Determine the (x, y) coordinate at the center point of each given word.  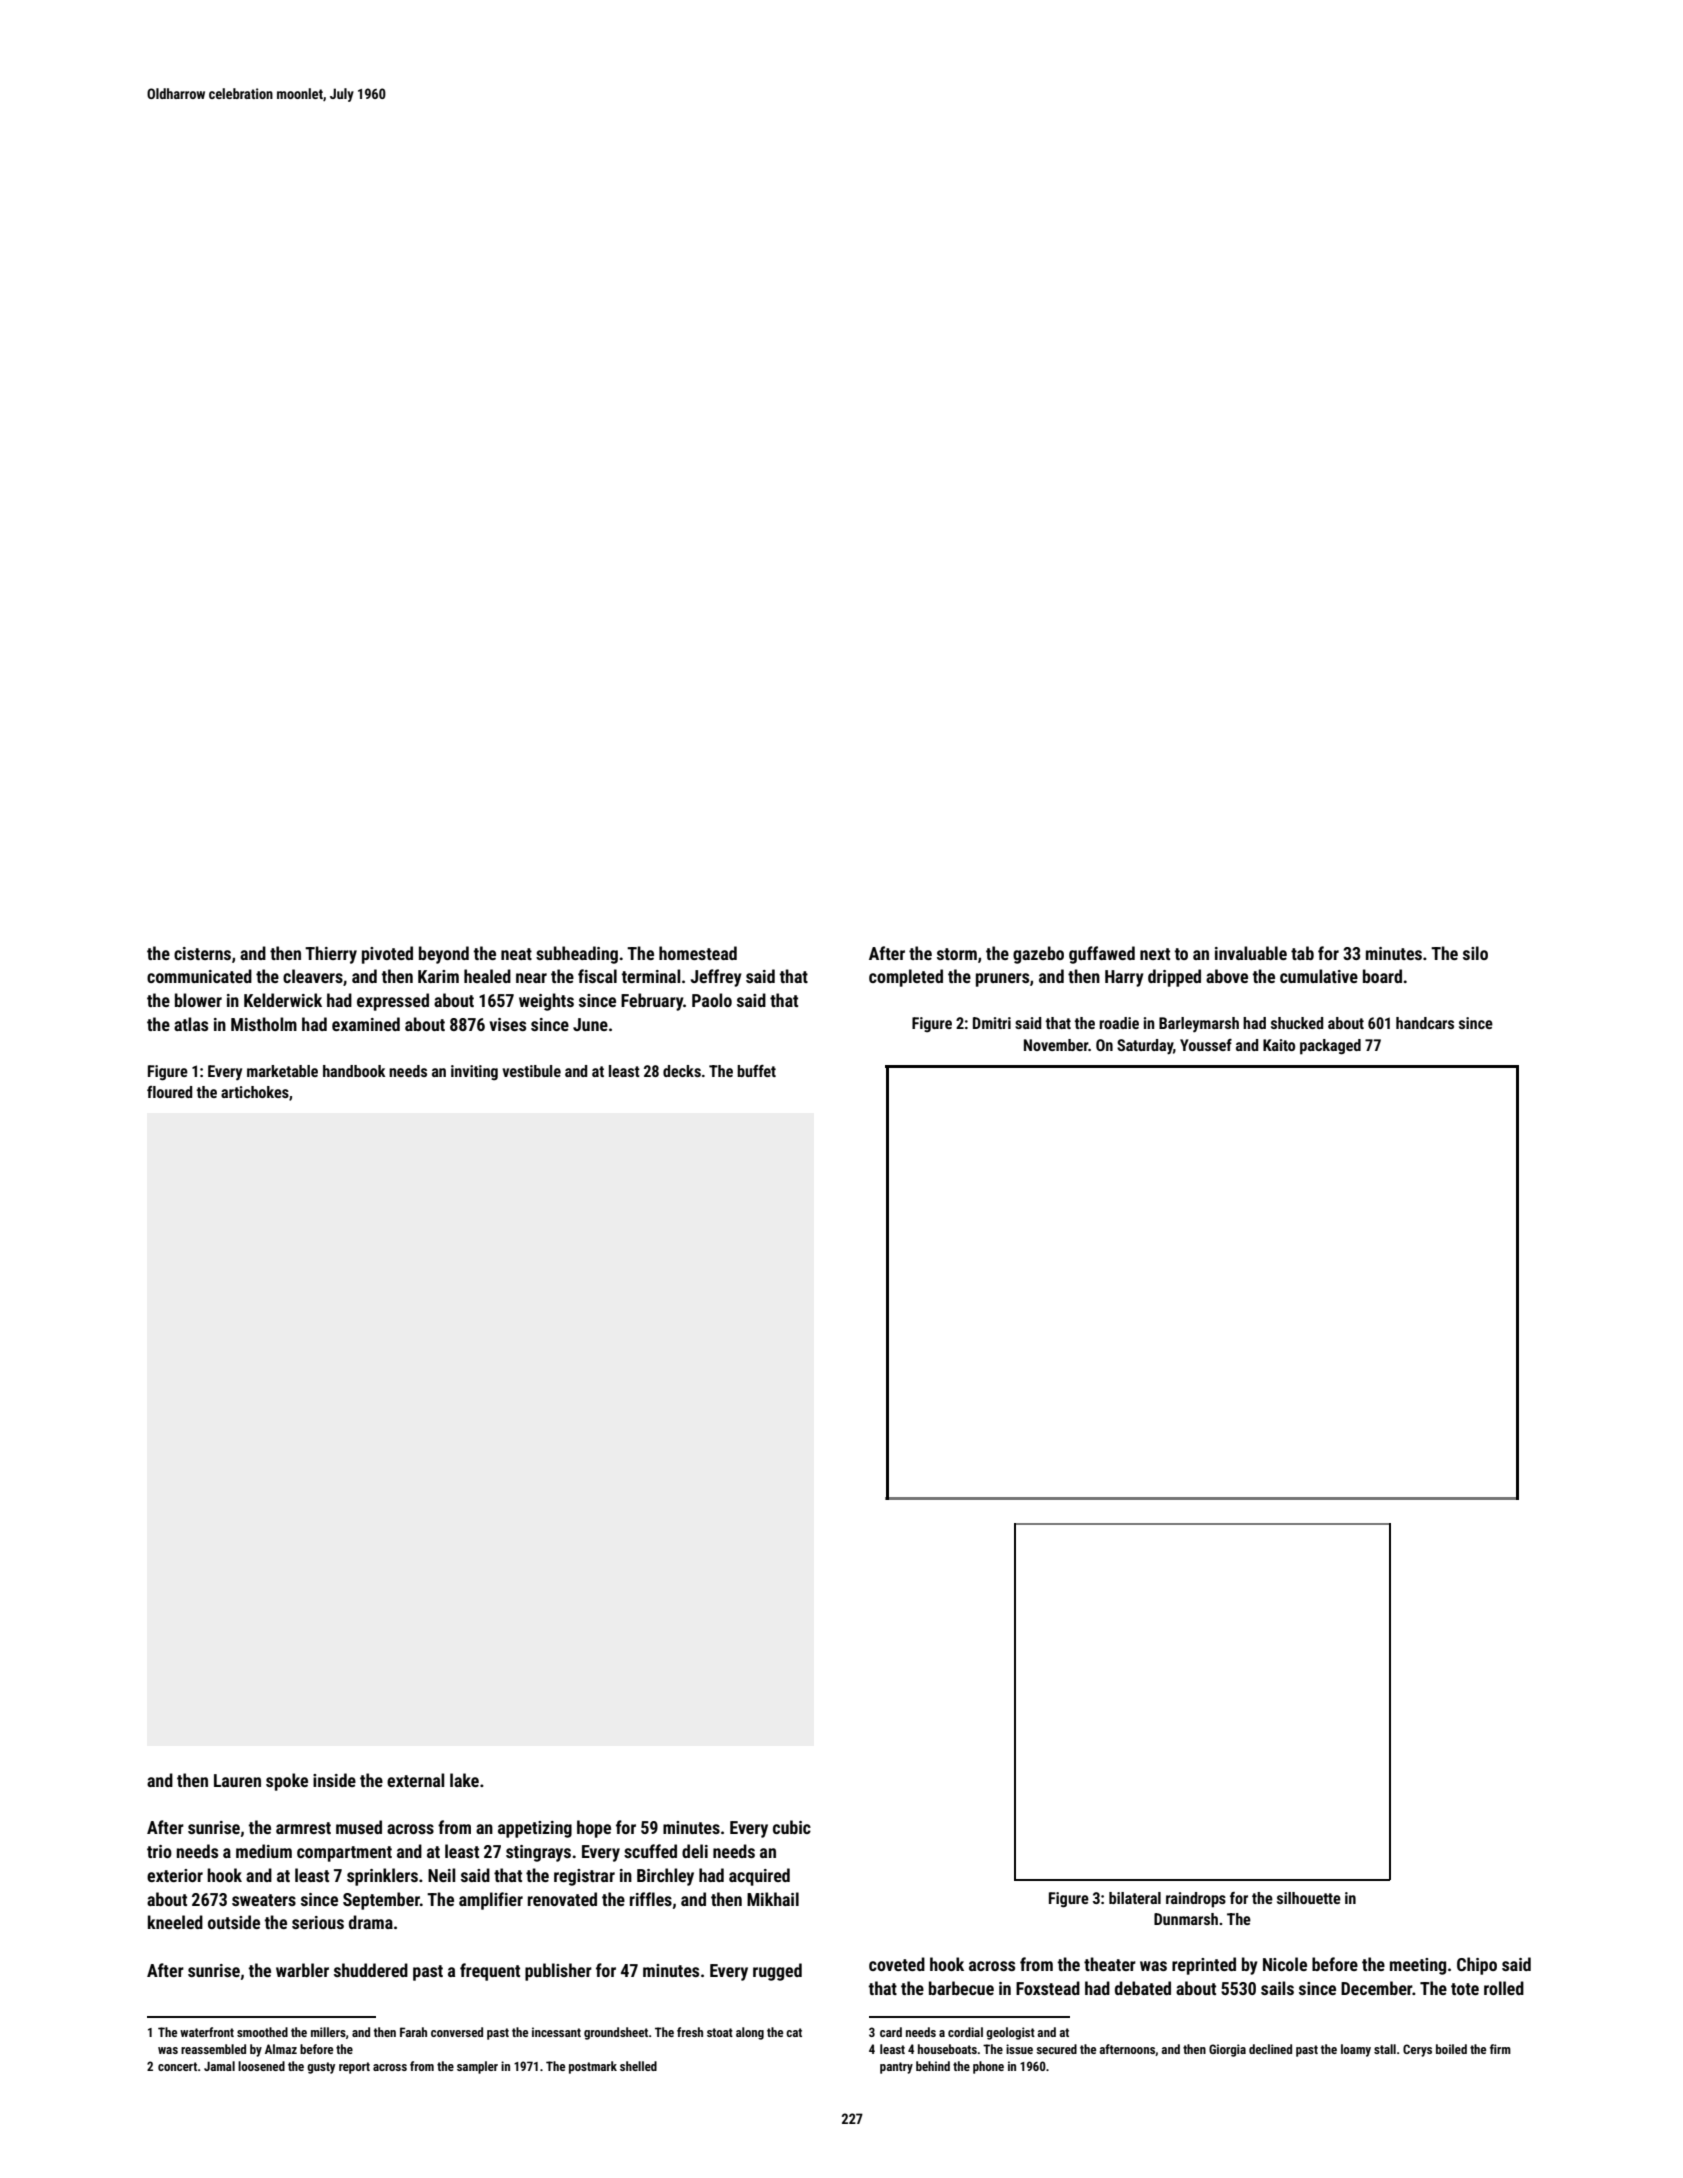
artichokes (255, 1092)
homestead (698, 953)
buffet (756, 1071)
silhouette (1309, 1898)
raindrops (1196, 1900)
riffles (651, 1899)
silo (1475, 953)
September (381, 1901)
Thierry (331, 955)
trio (159, 1851)
